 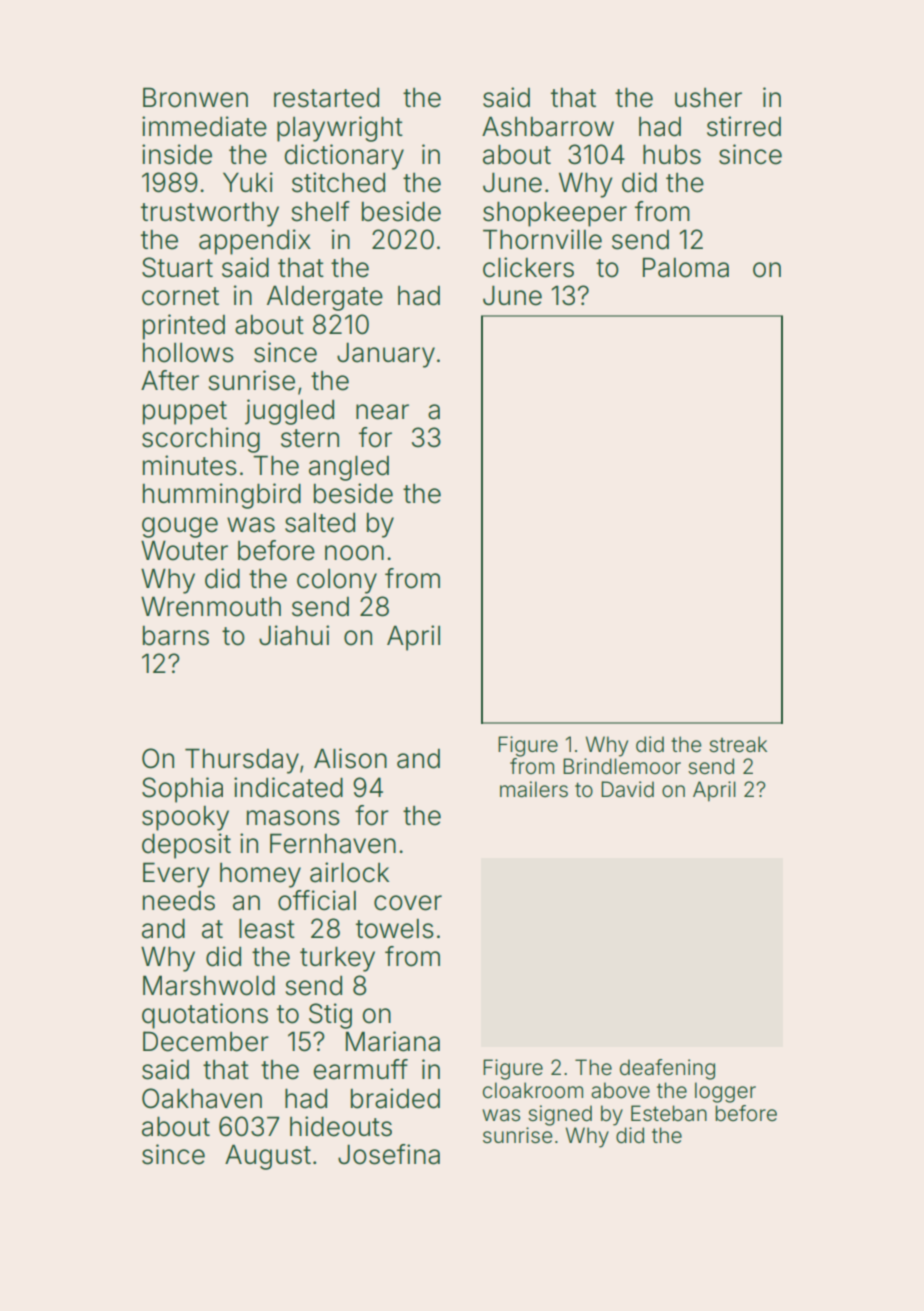 What do you see at coordinates (268, 1157) in the image?
I see `August` at bounding box center [268, 1157].
